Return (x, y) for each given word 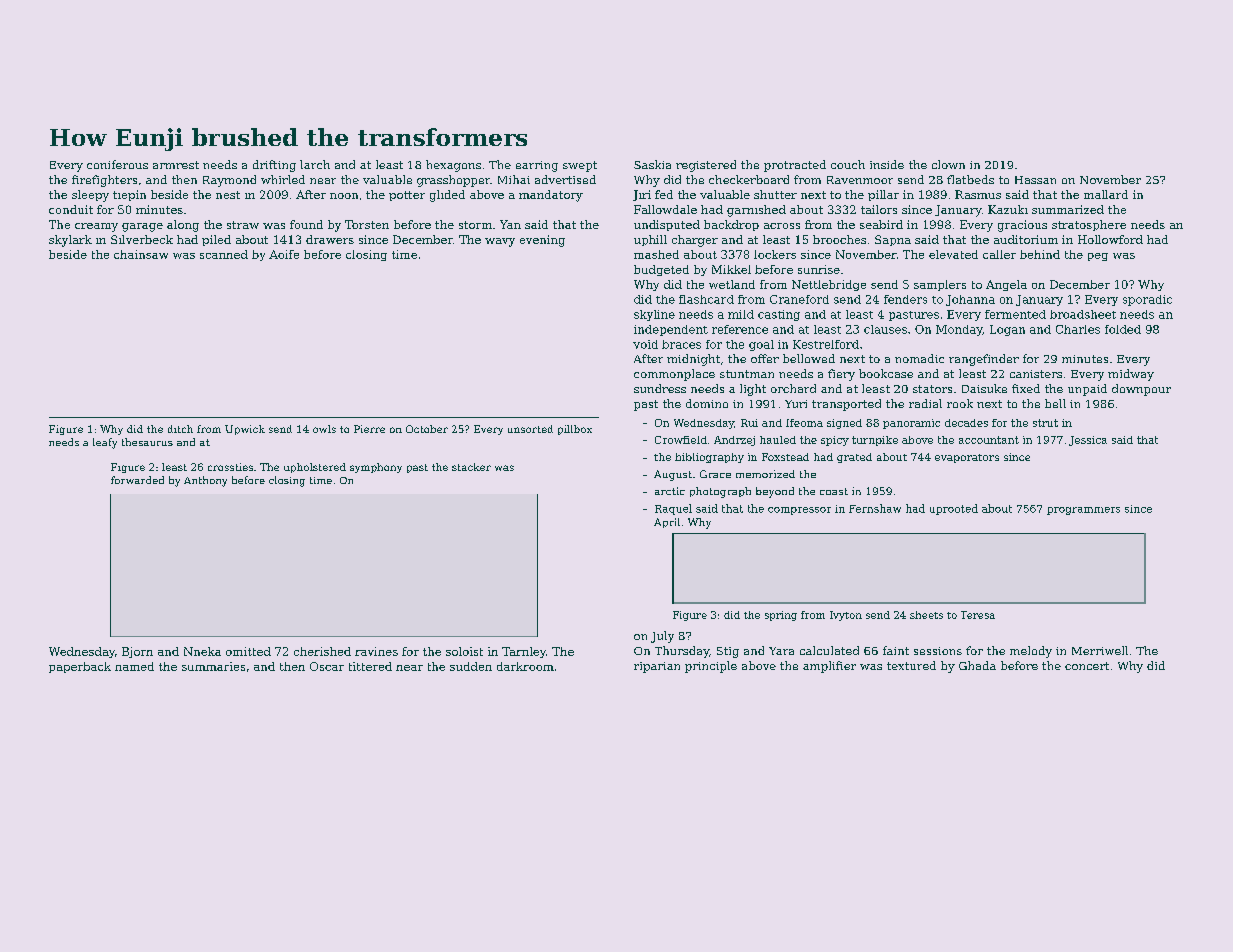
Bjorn (137, 652)
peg (1098, 257)
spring (781, 616)
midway (1131, 375)
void (645, 344)
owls (324, 429)
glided (447, 196)
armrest (176, 165)
